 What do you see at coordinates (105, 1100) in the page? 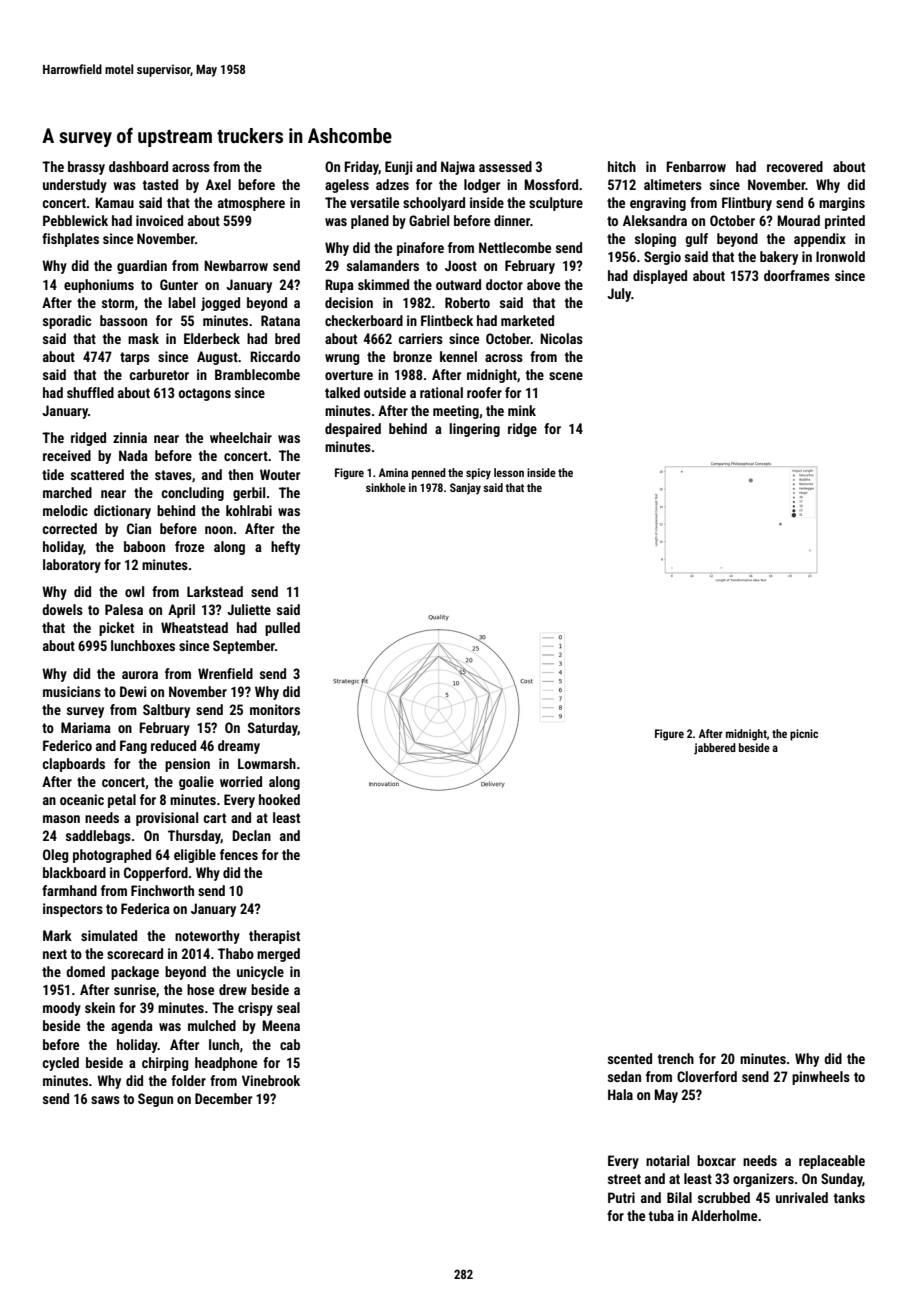
I see `saws` at bounding box center [105, 1100].
